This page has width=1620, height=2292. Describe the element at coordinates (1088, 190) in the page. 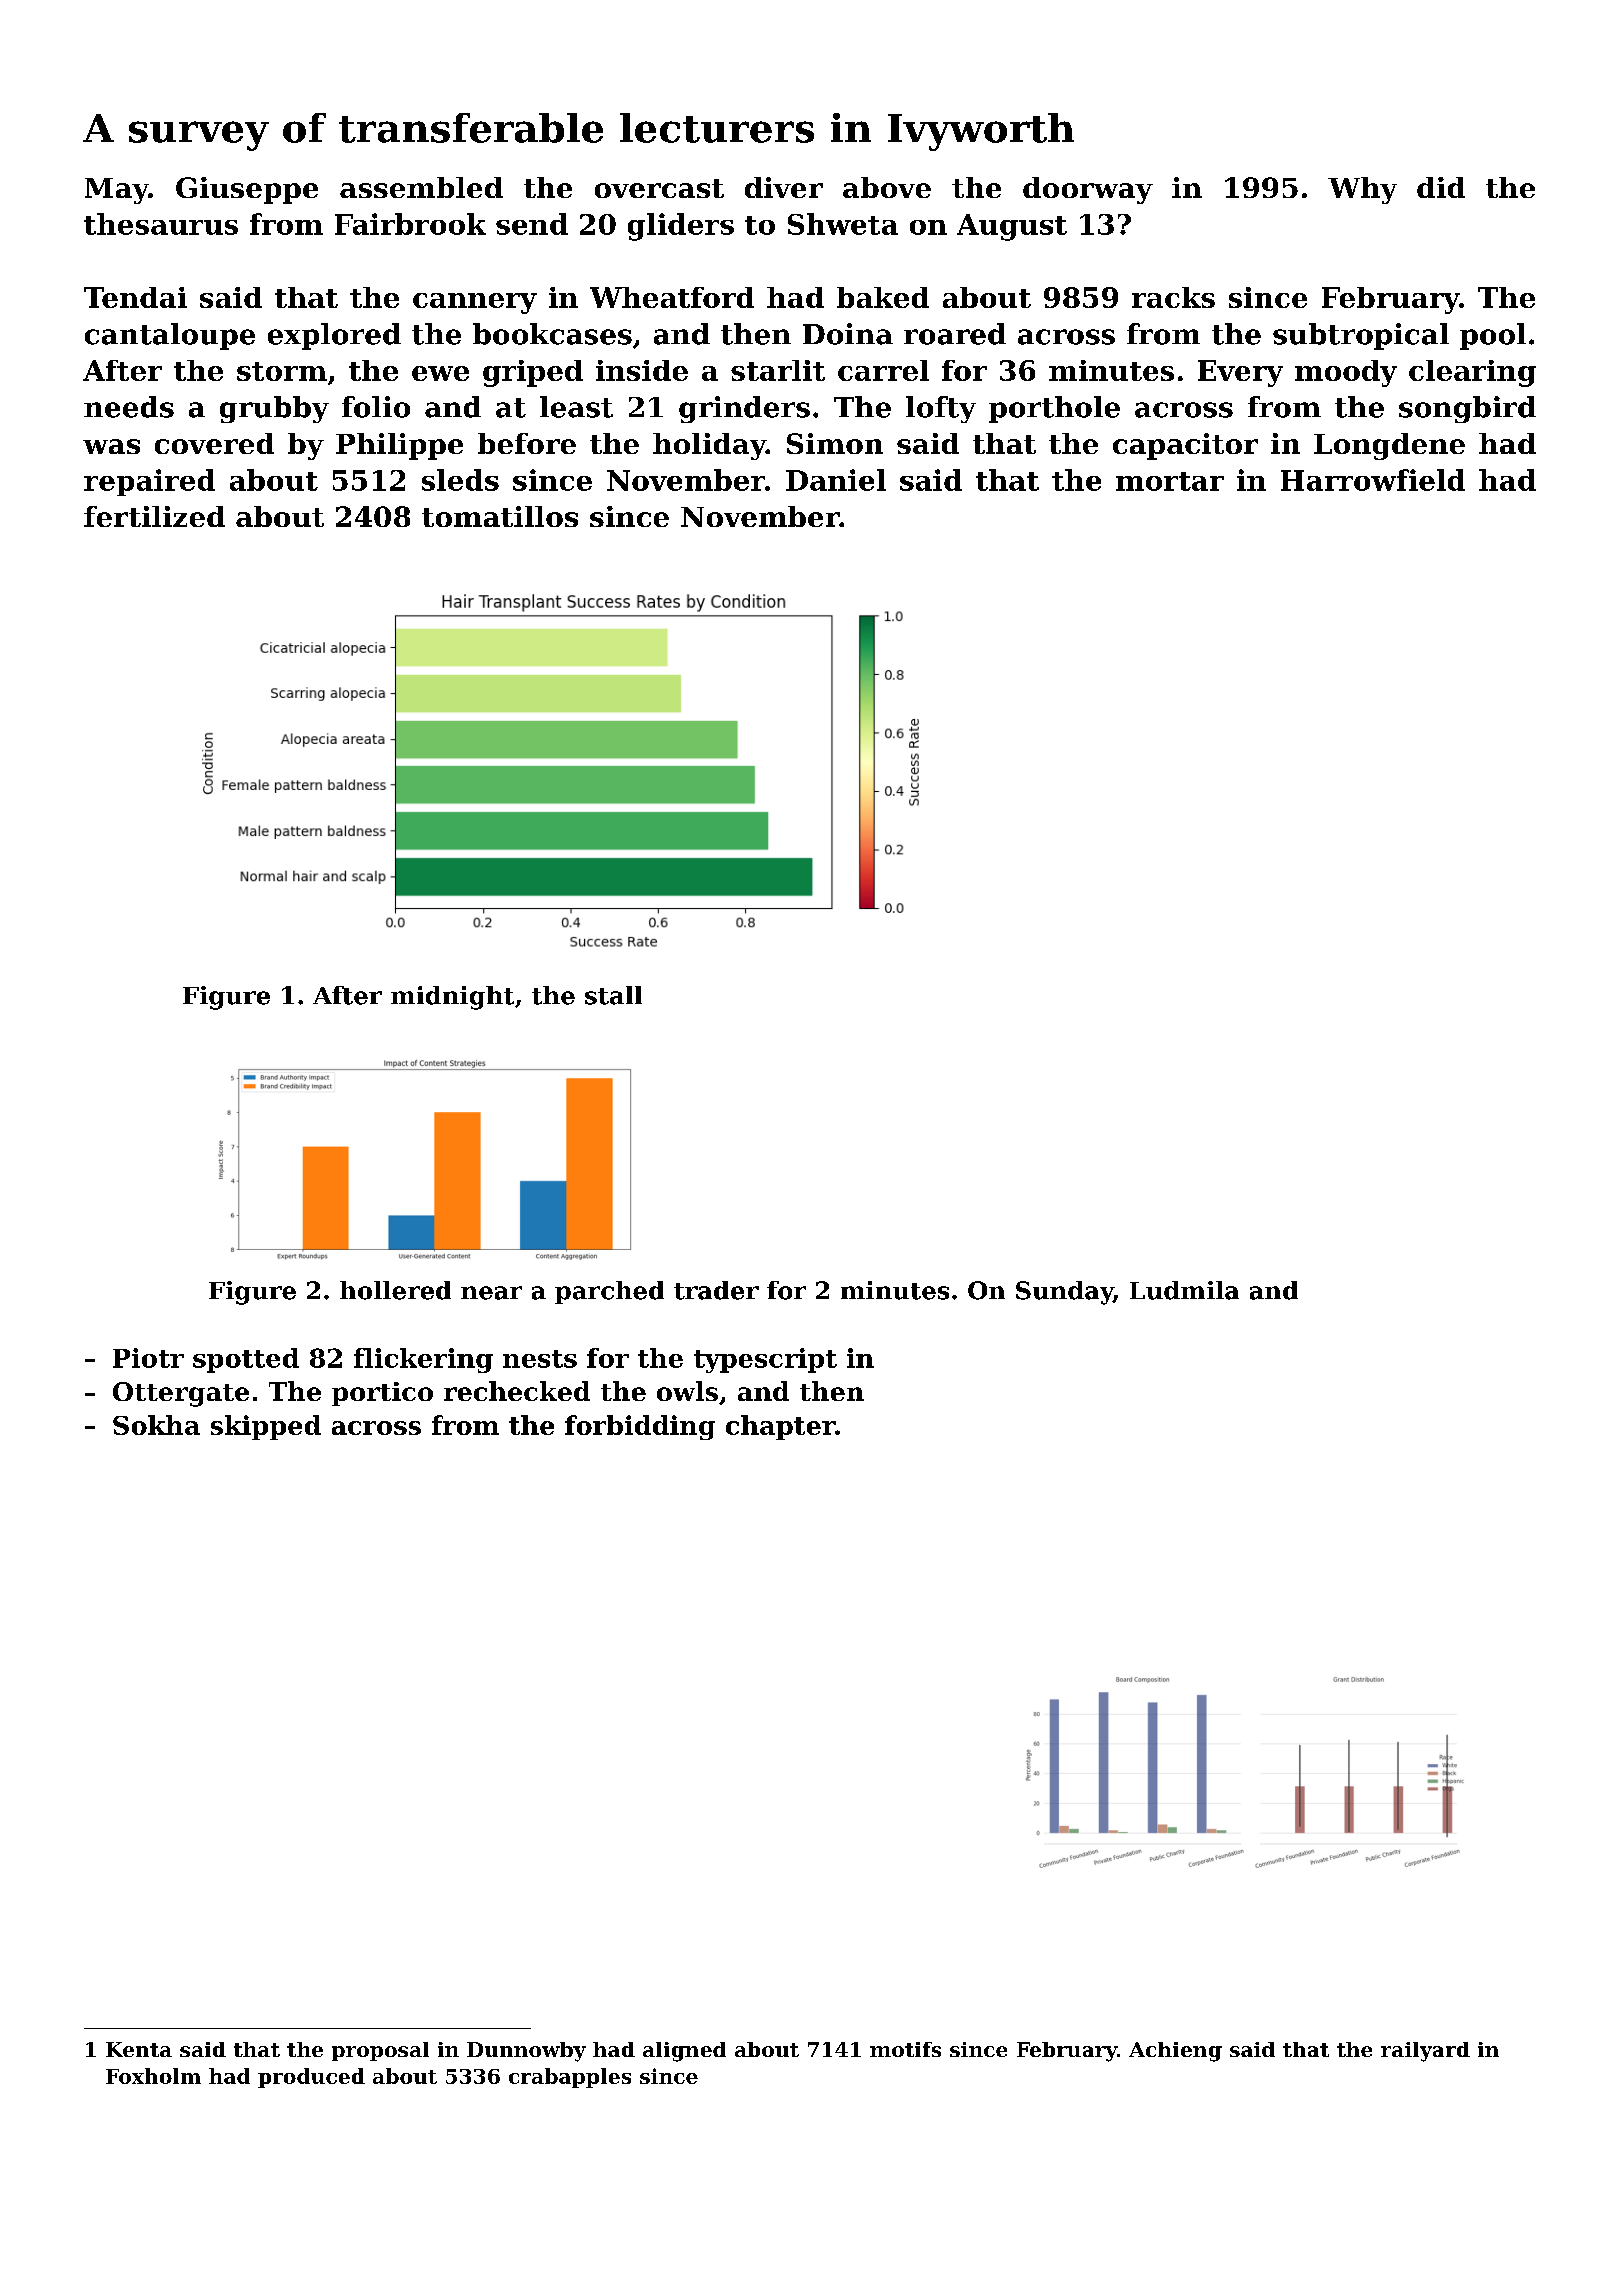

I see `doorway` at that location.
